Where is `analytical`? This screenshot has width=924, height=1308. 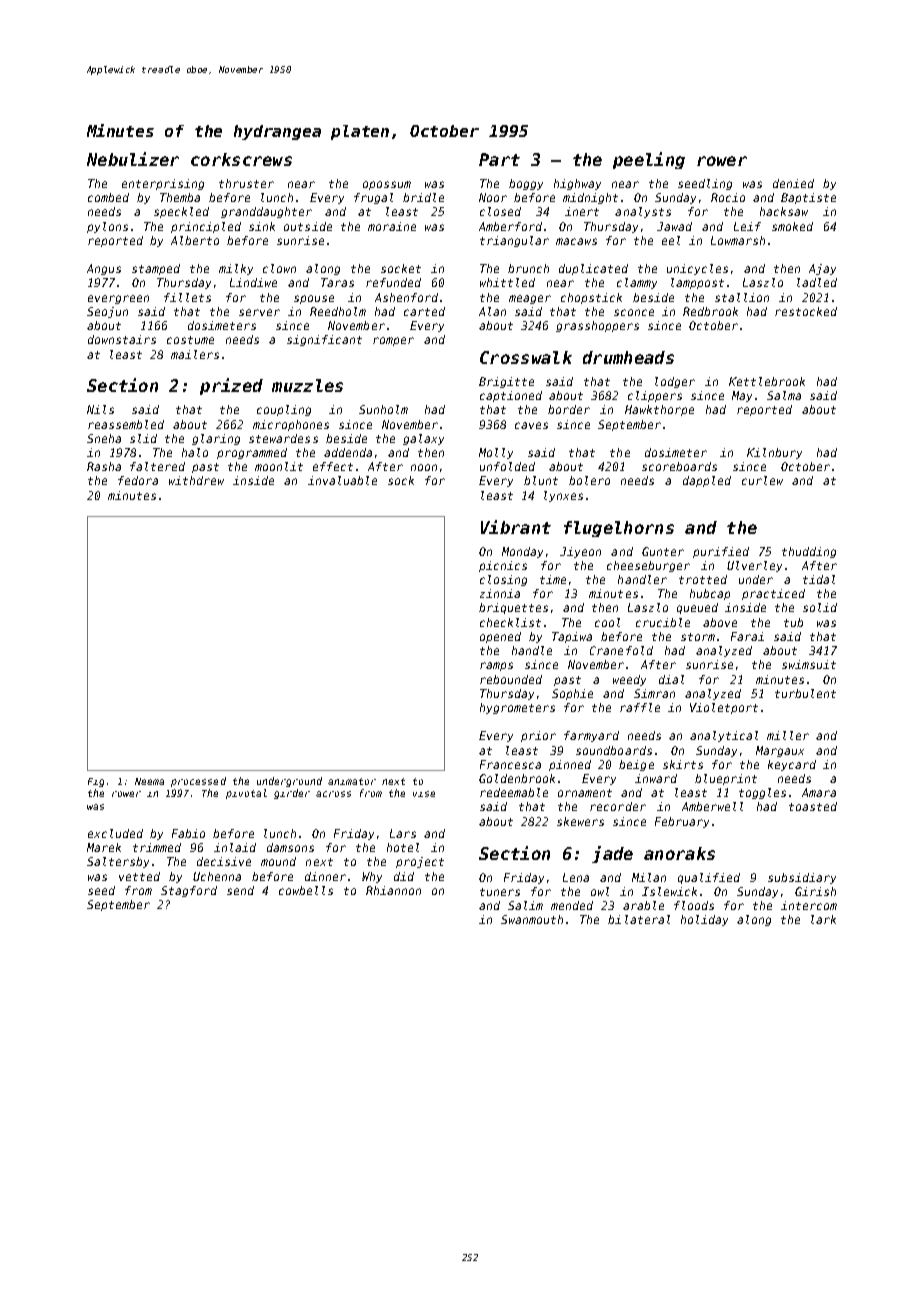 analytical is located at coordinates (724, 736).
